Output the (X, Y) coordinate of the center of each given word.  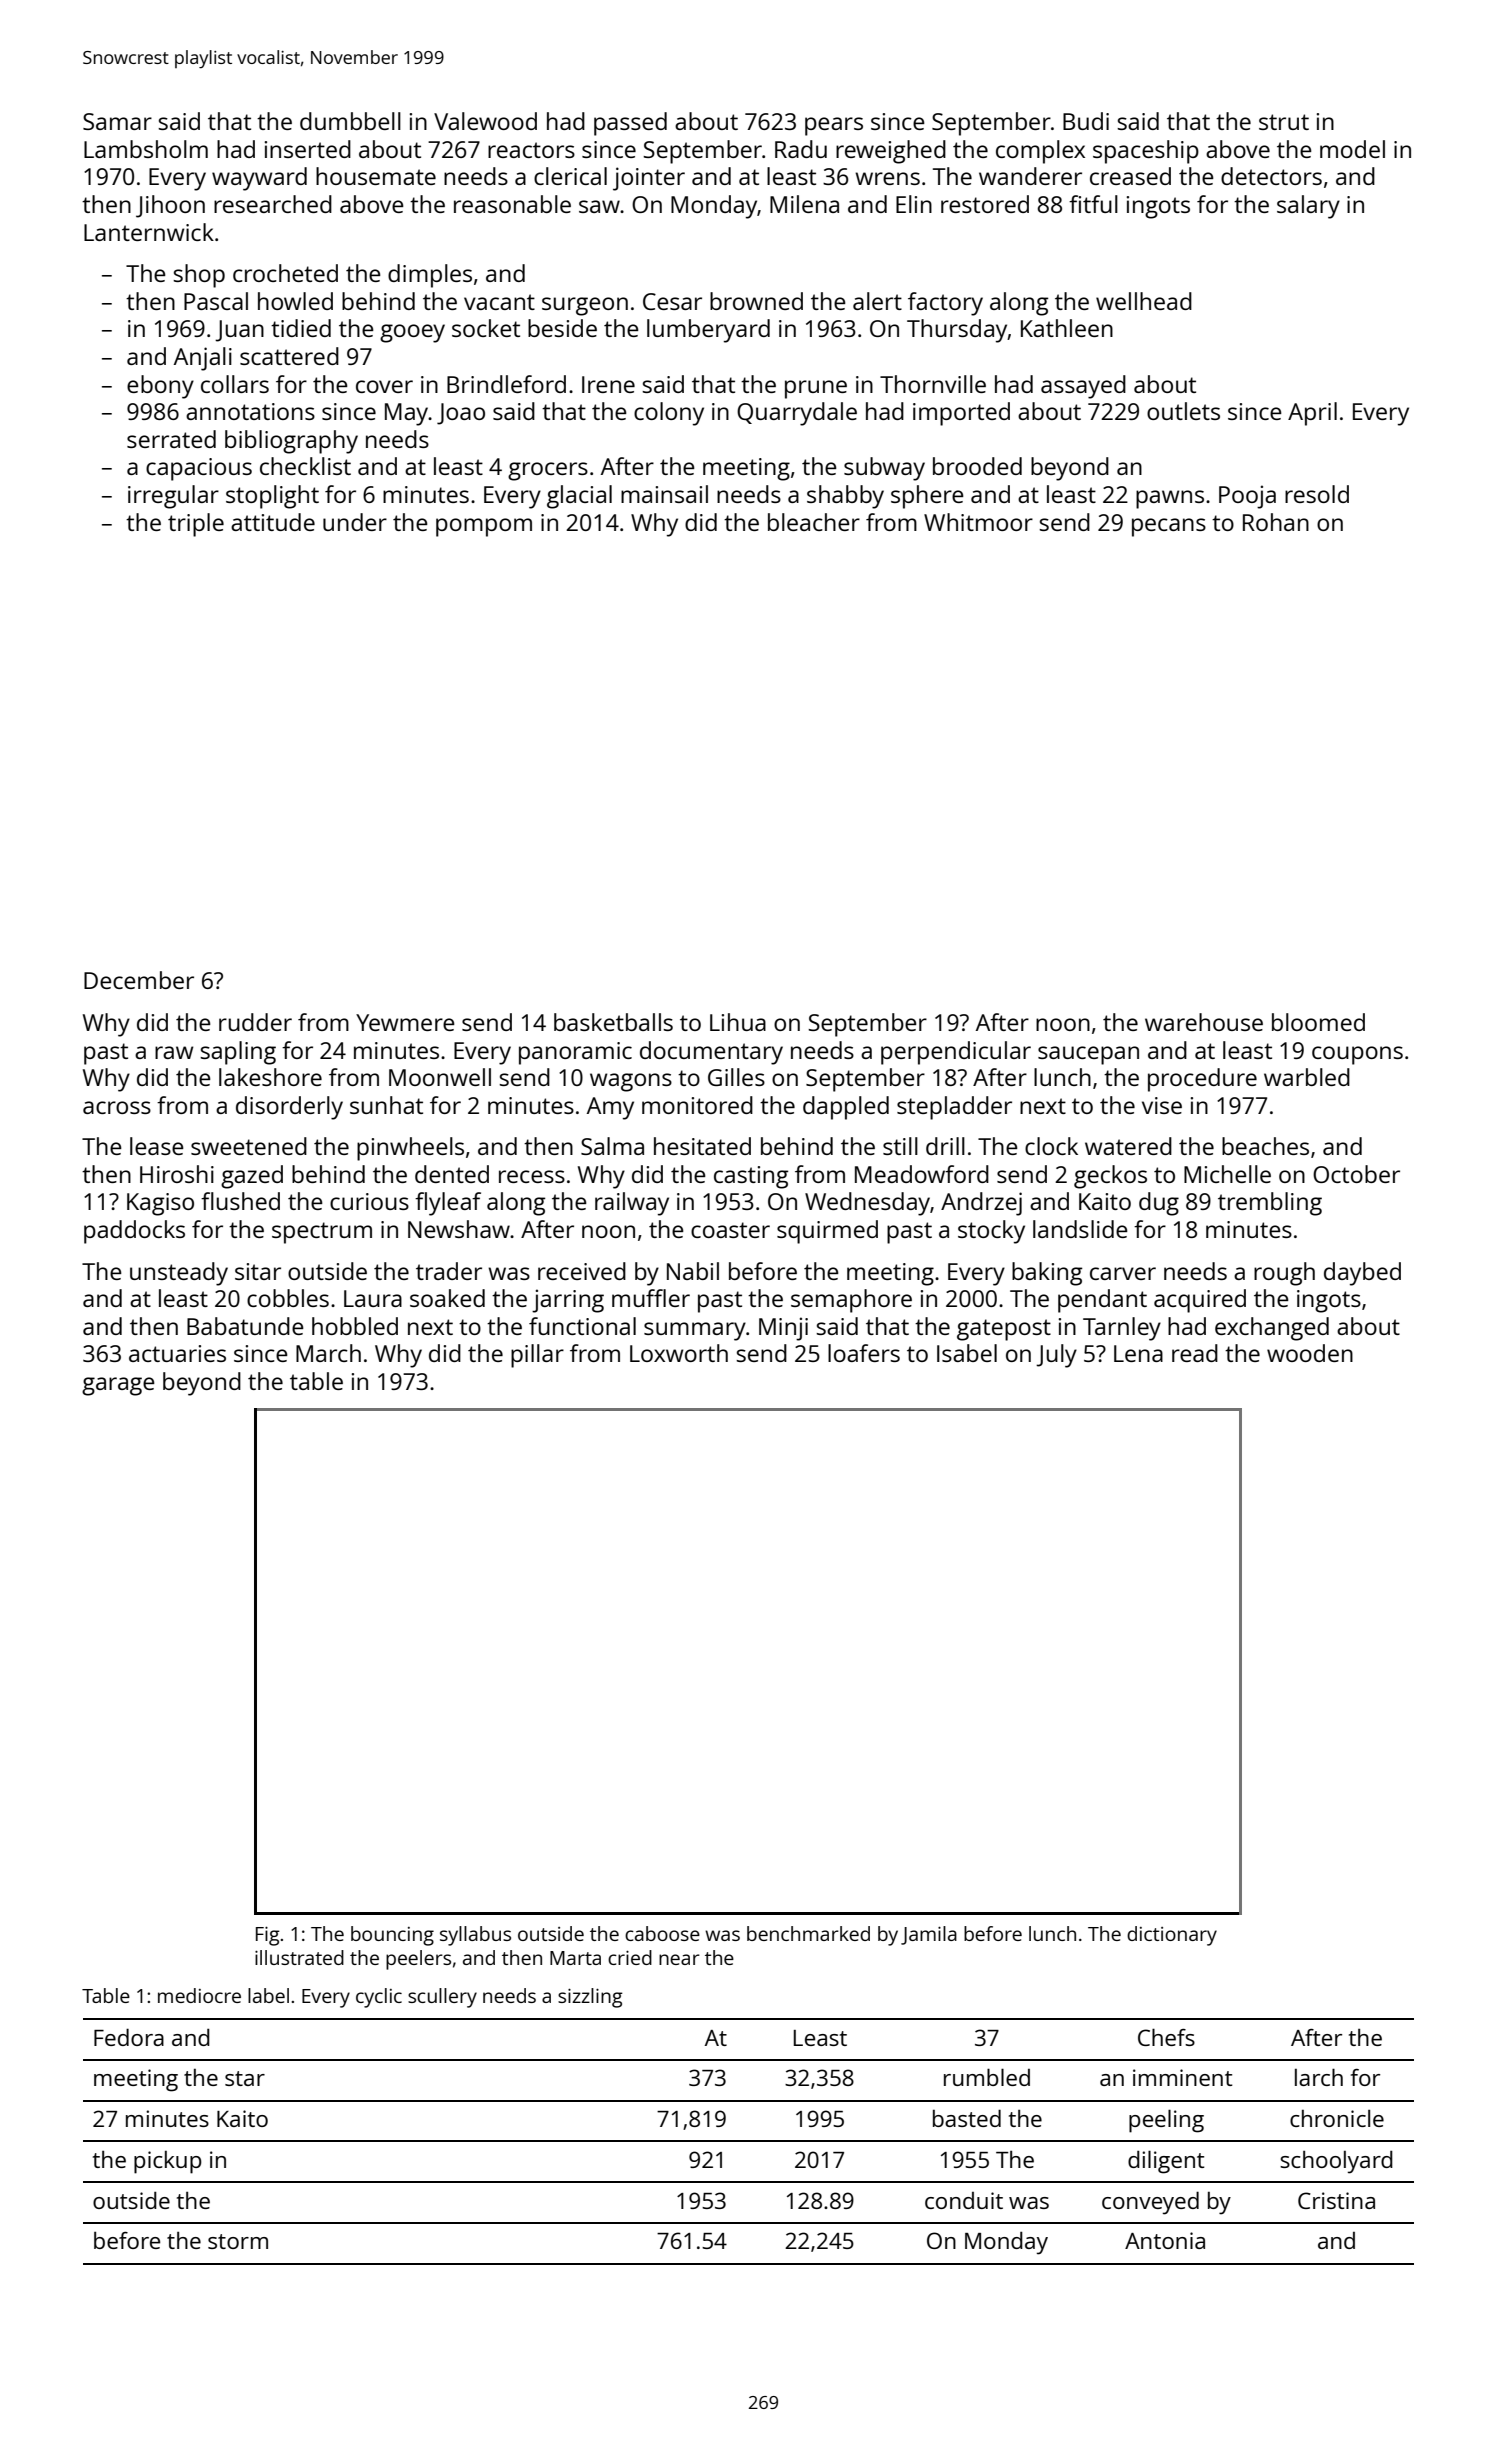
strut (1284, 122)
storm (238, 2241)
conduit (964, 2200)
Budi (1086, 121)
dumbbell (350, 121)
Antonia (1165, 2240)
